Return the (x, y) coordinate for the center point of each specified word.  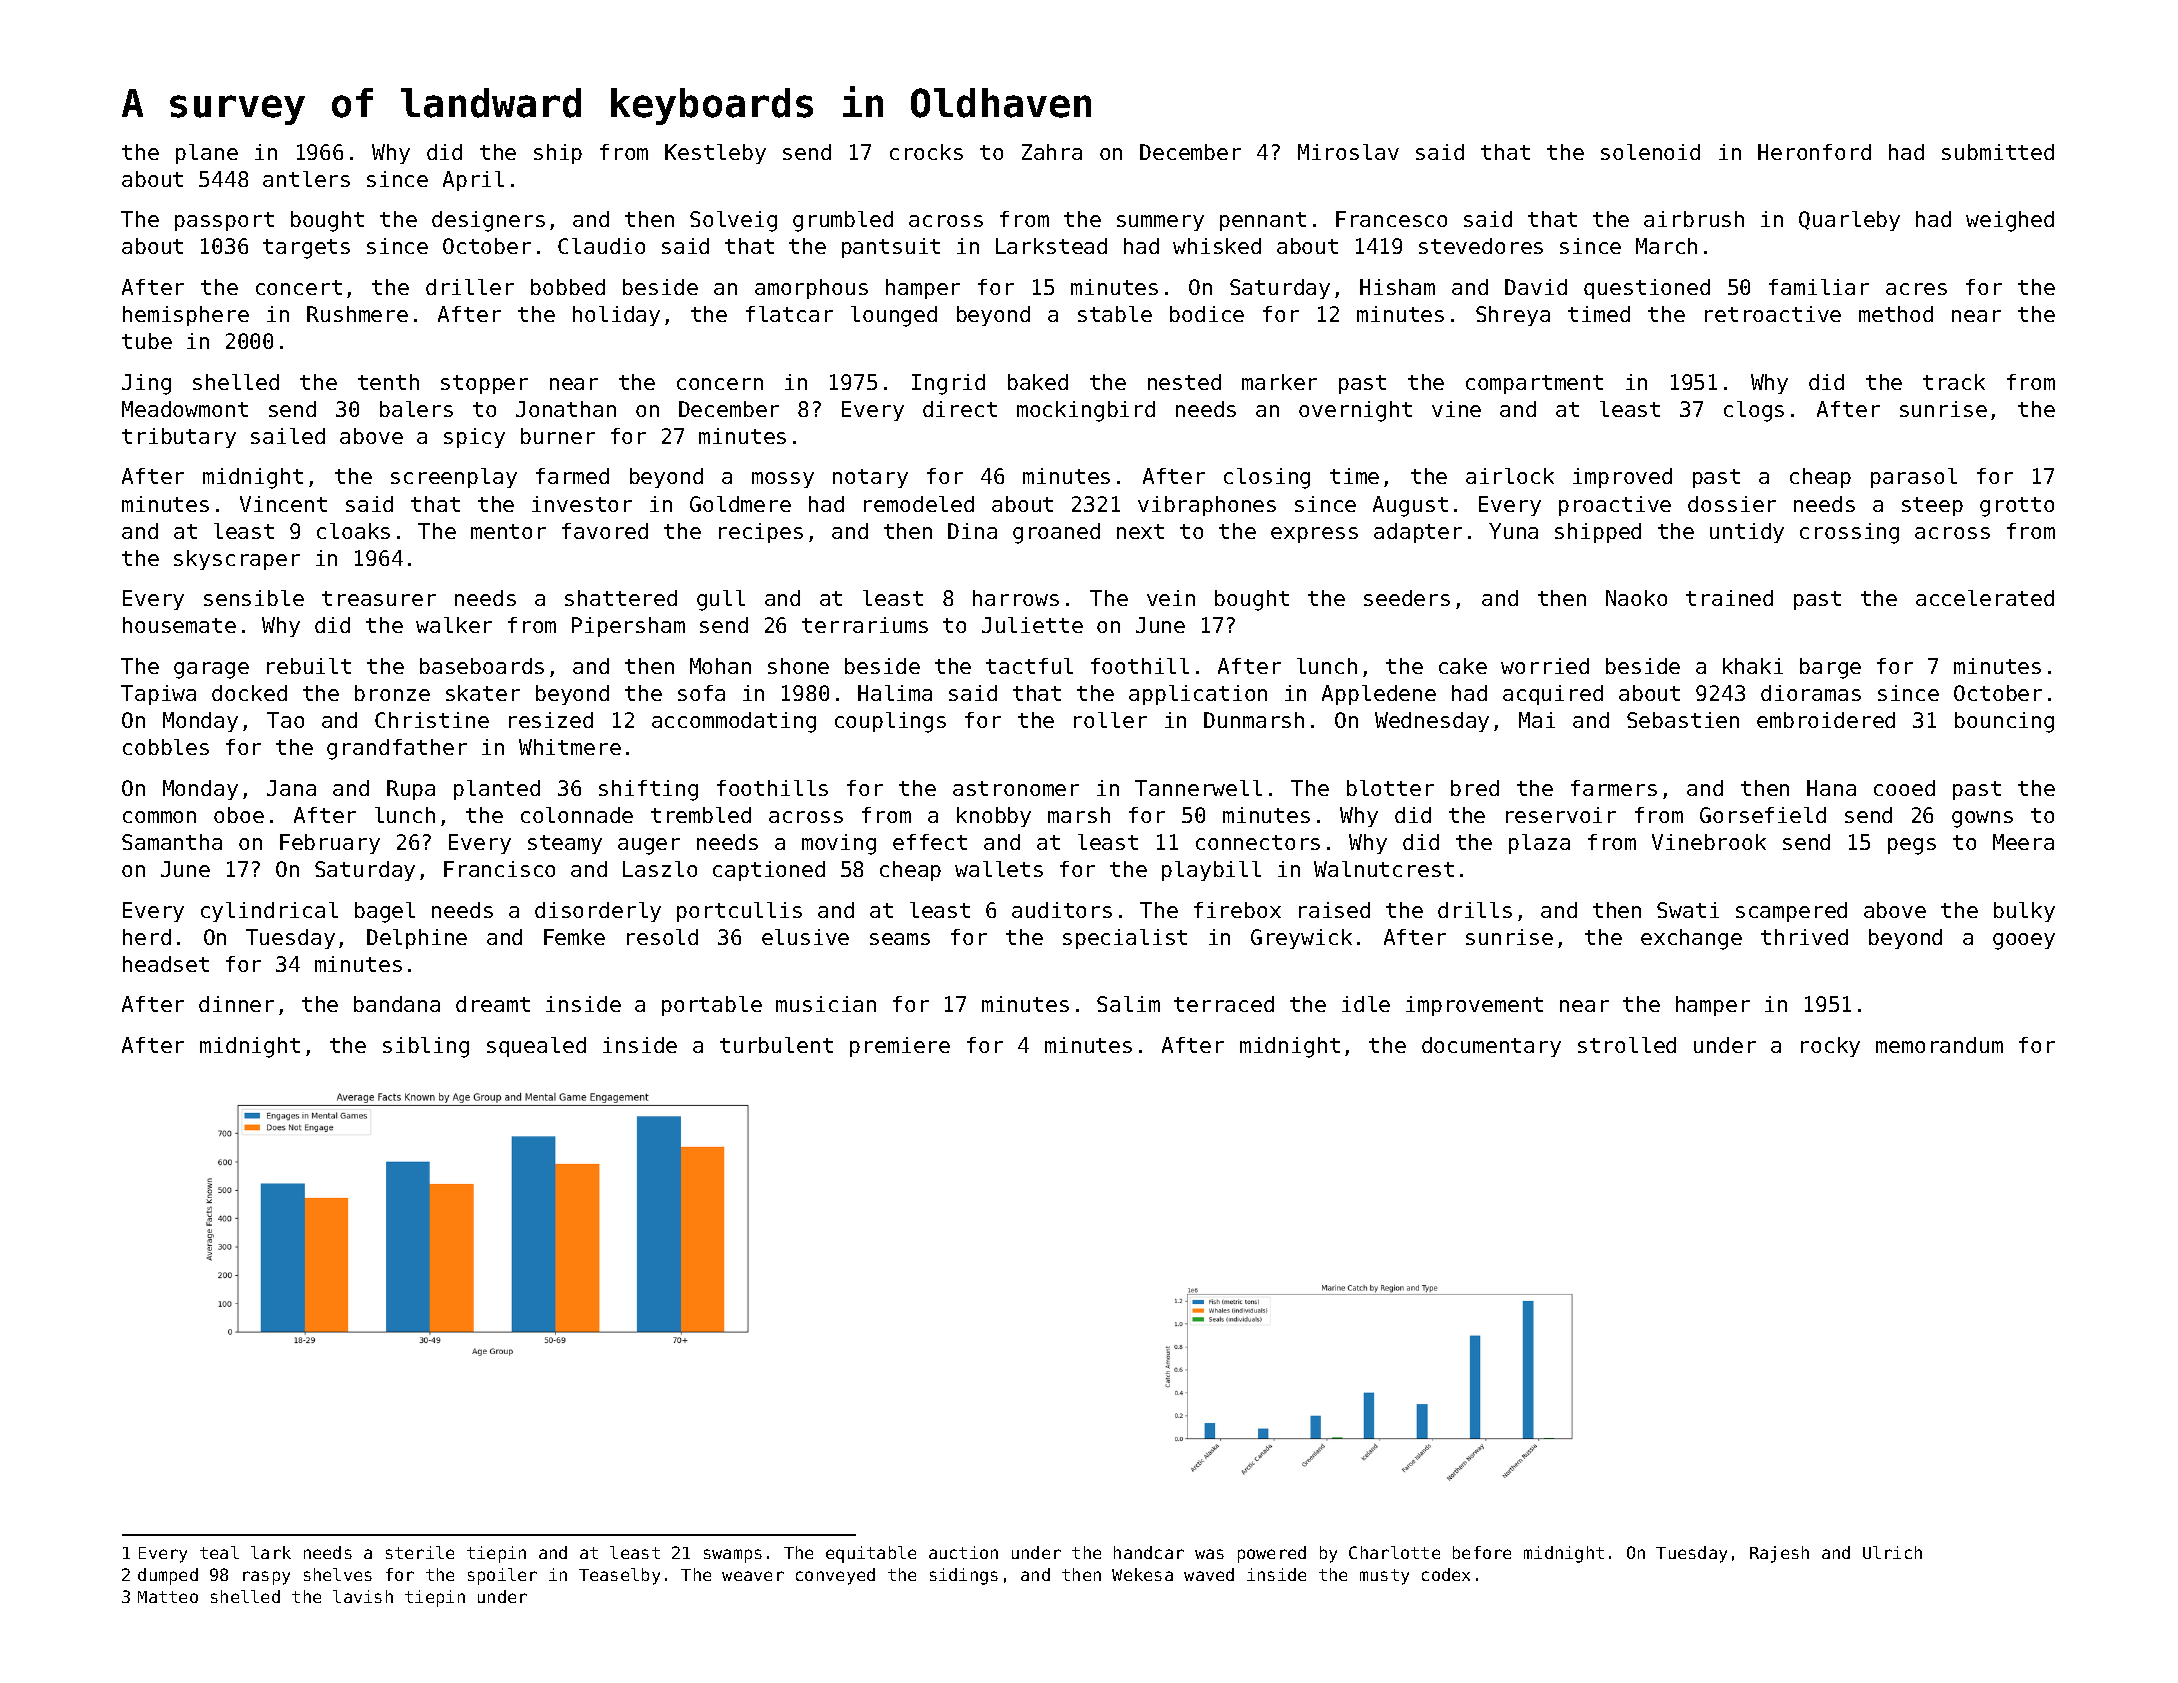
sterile (420, 1552)
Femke (574, 937)
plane (207, 154)
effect (930, 842)
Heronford (1814, 152)
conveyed (835, 1576)
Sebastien (1683, 720)
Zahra (1052, 152)
